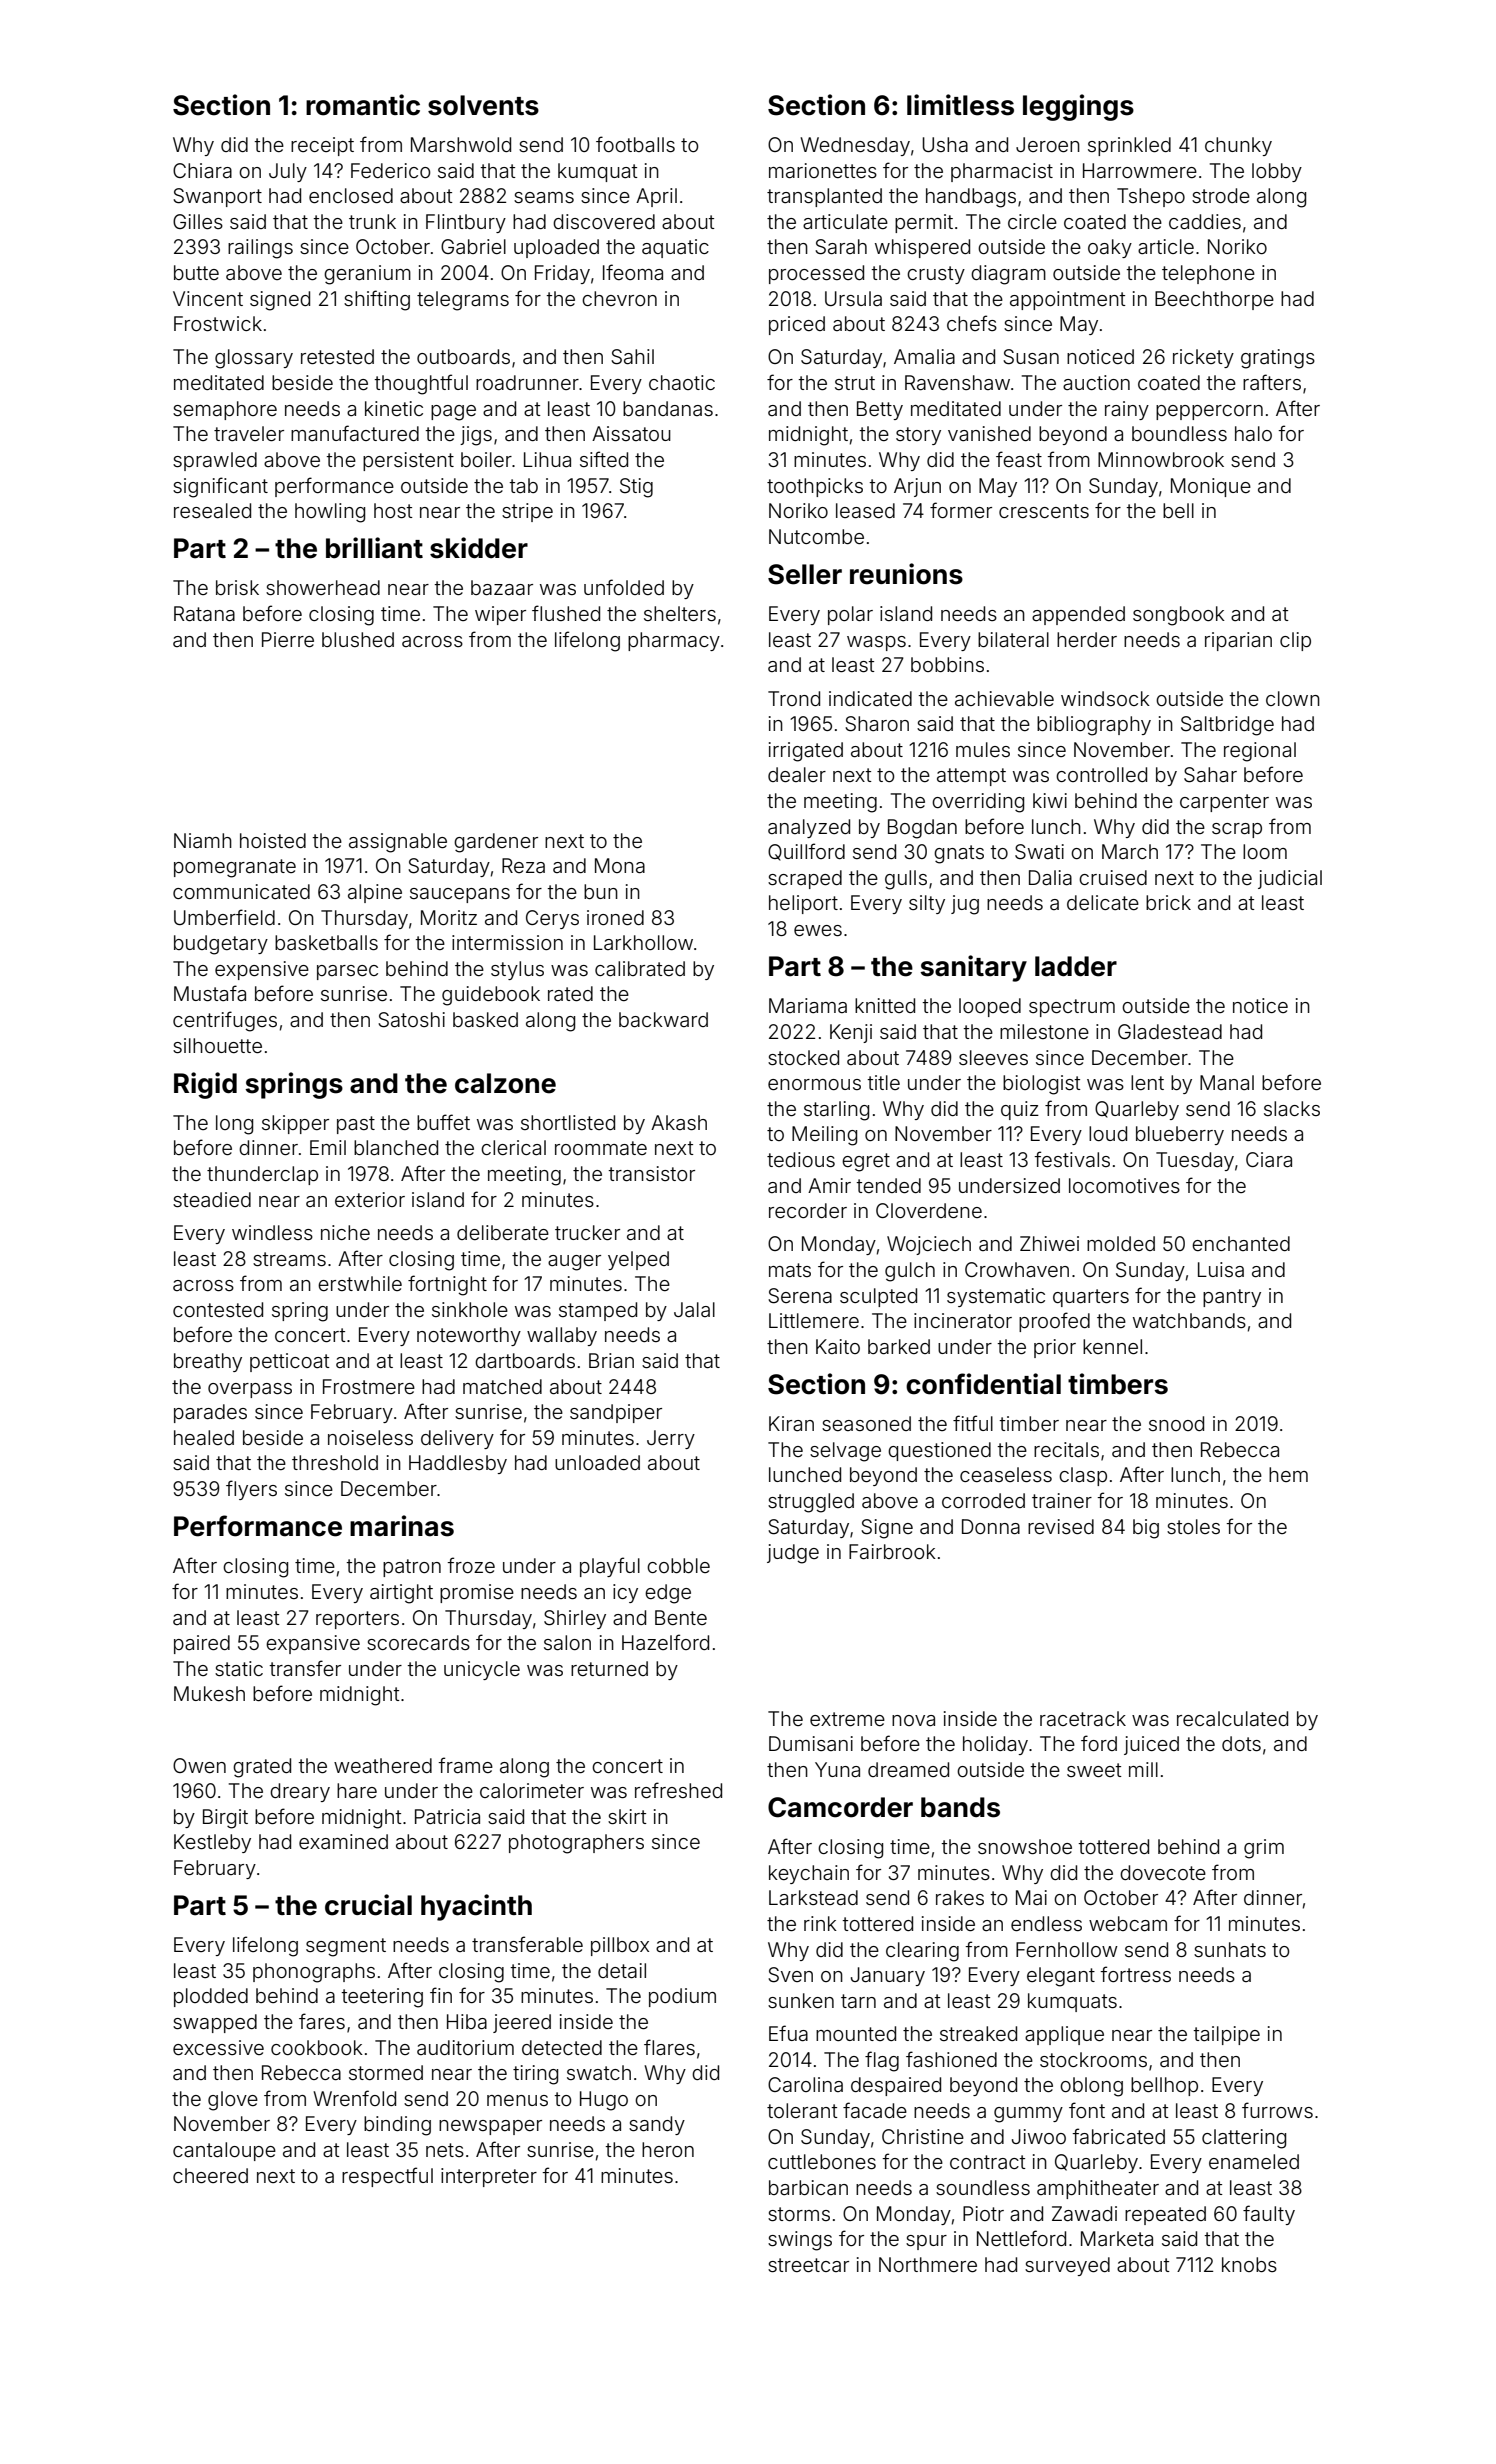 This image has width=1496, height=2464. Describe the element at coordinates (808, 2265) in the image. I see `streetcar` at that location.
